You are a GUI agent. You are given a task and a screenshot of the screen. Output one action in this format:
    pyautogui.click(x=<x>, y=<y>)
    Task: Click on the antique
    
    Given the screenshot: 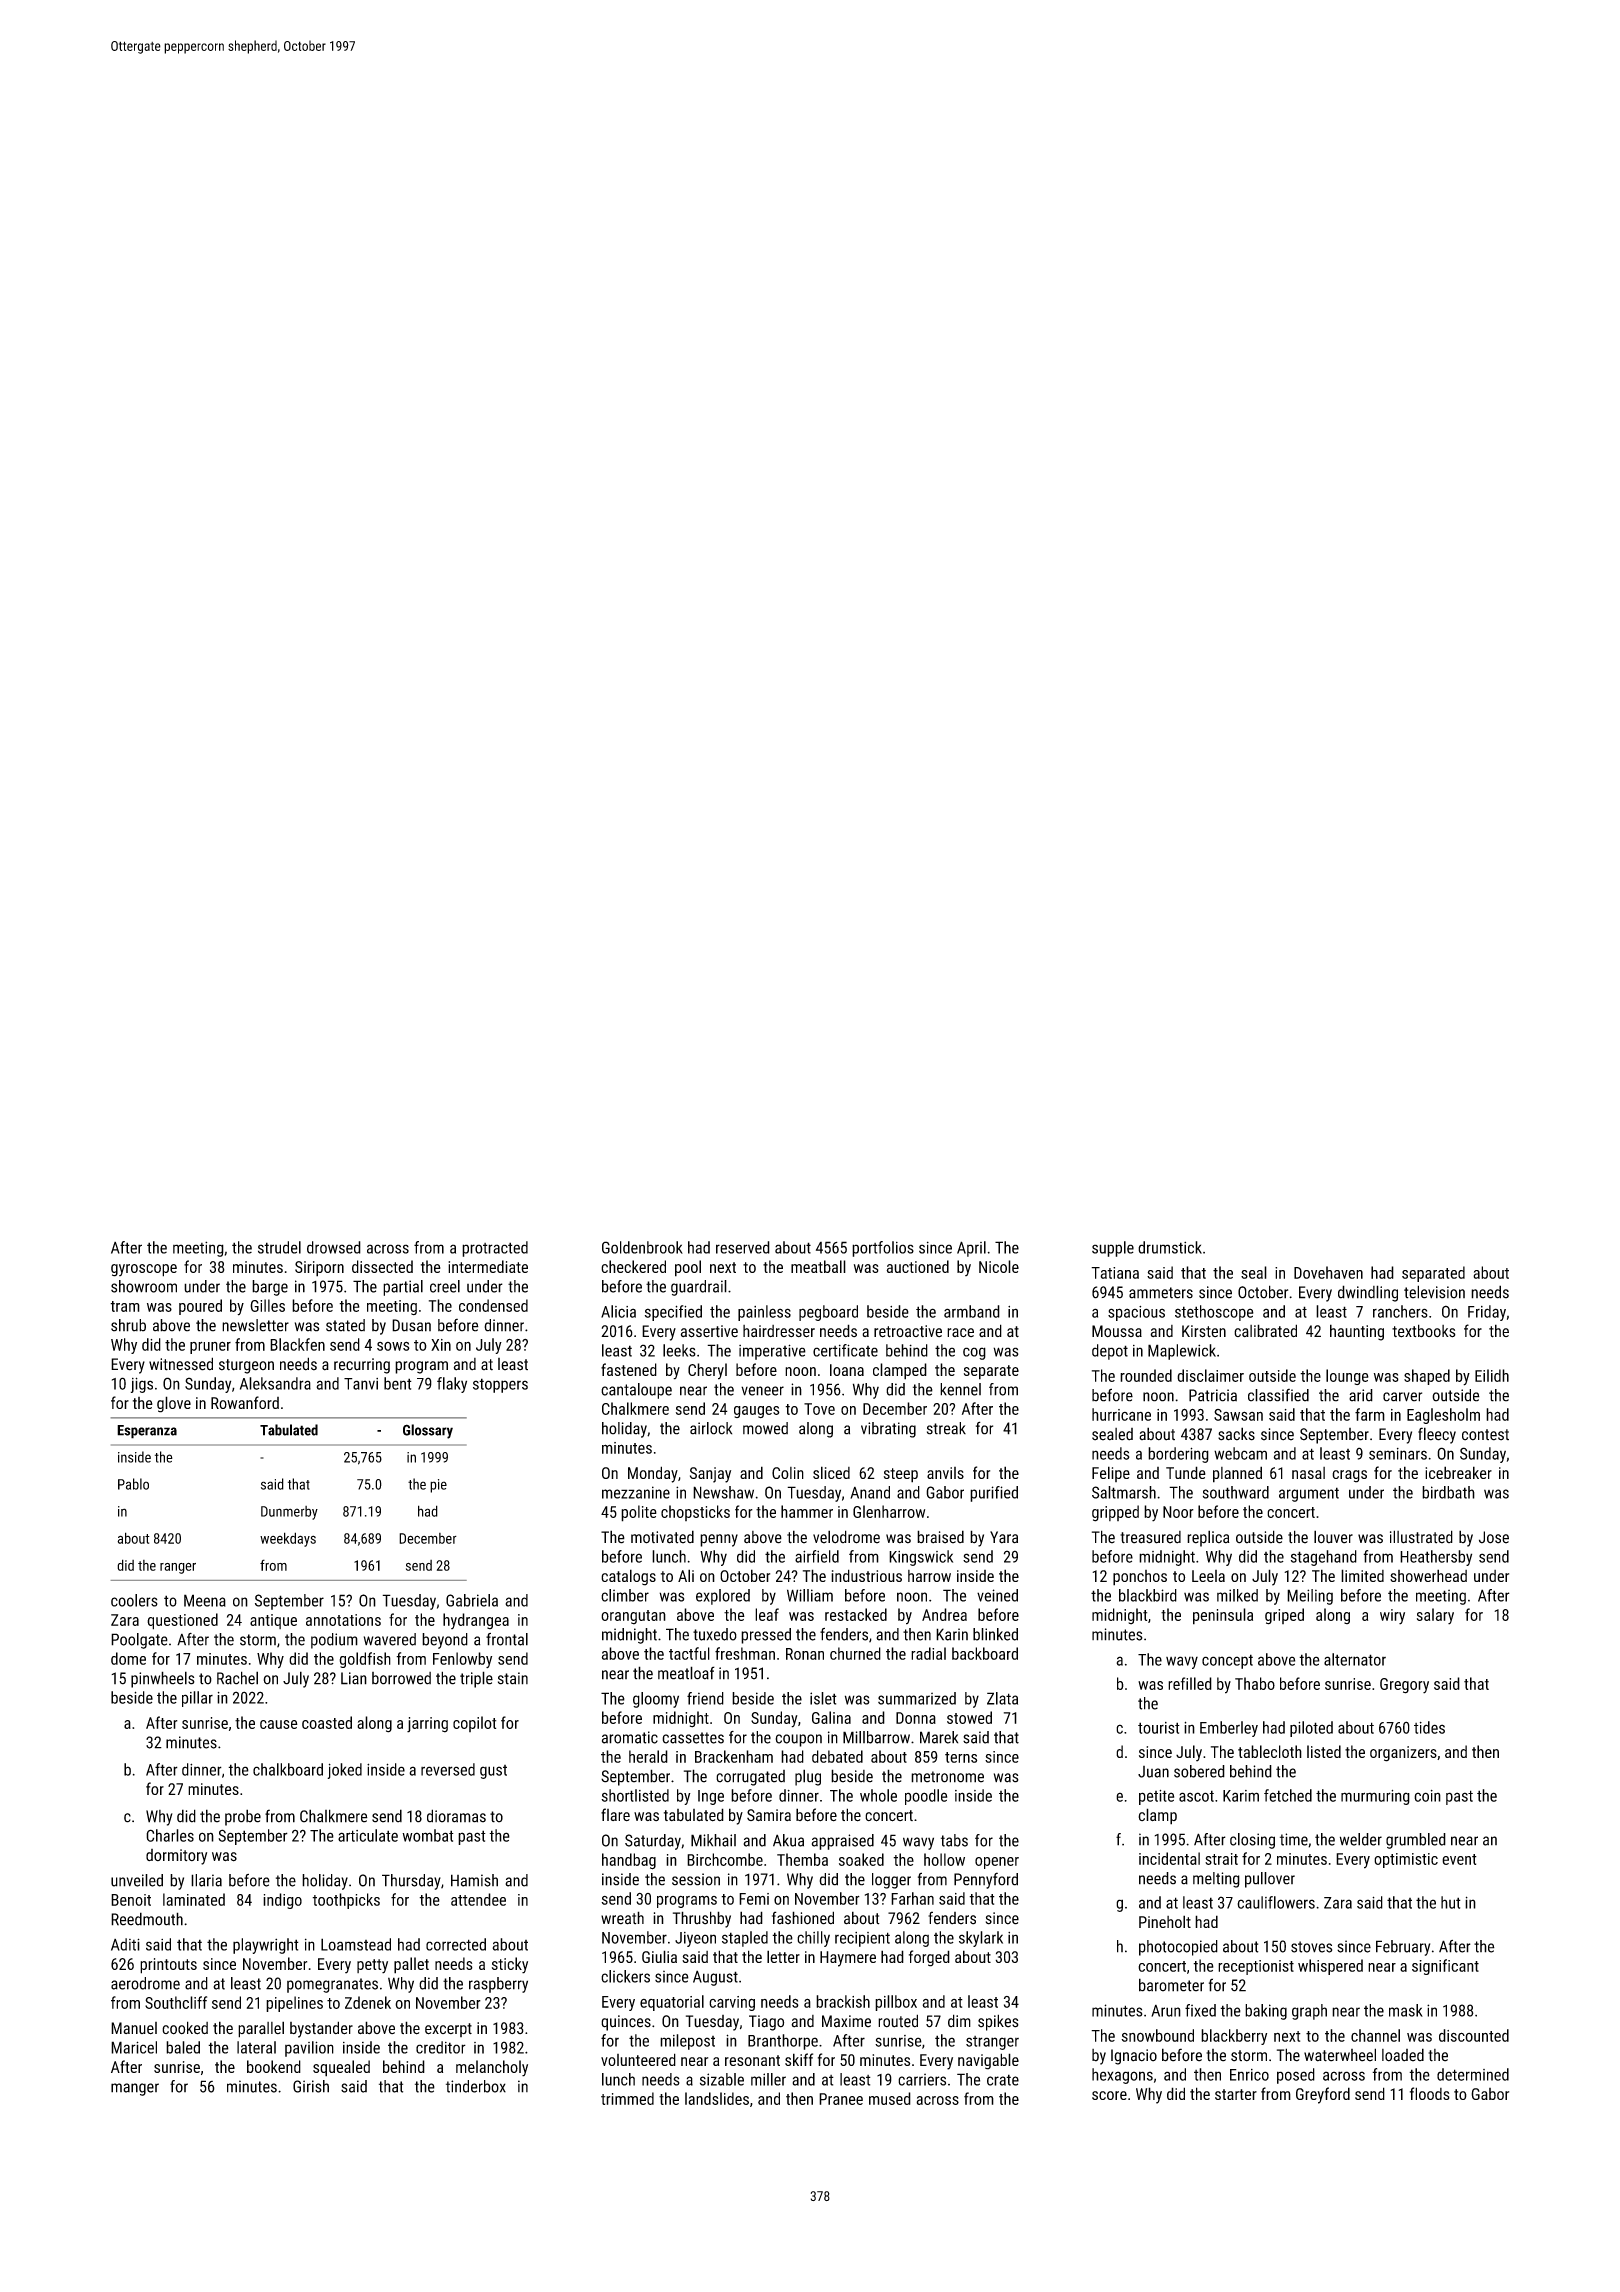 What is the action you would take?
    pyautogui.click(x=273, y=1621)
